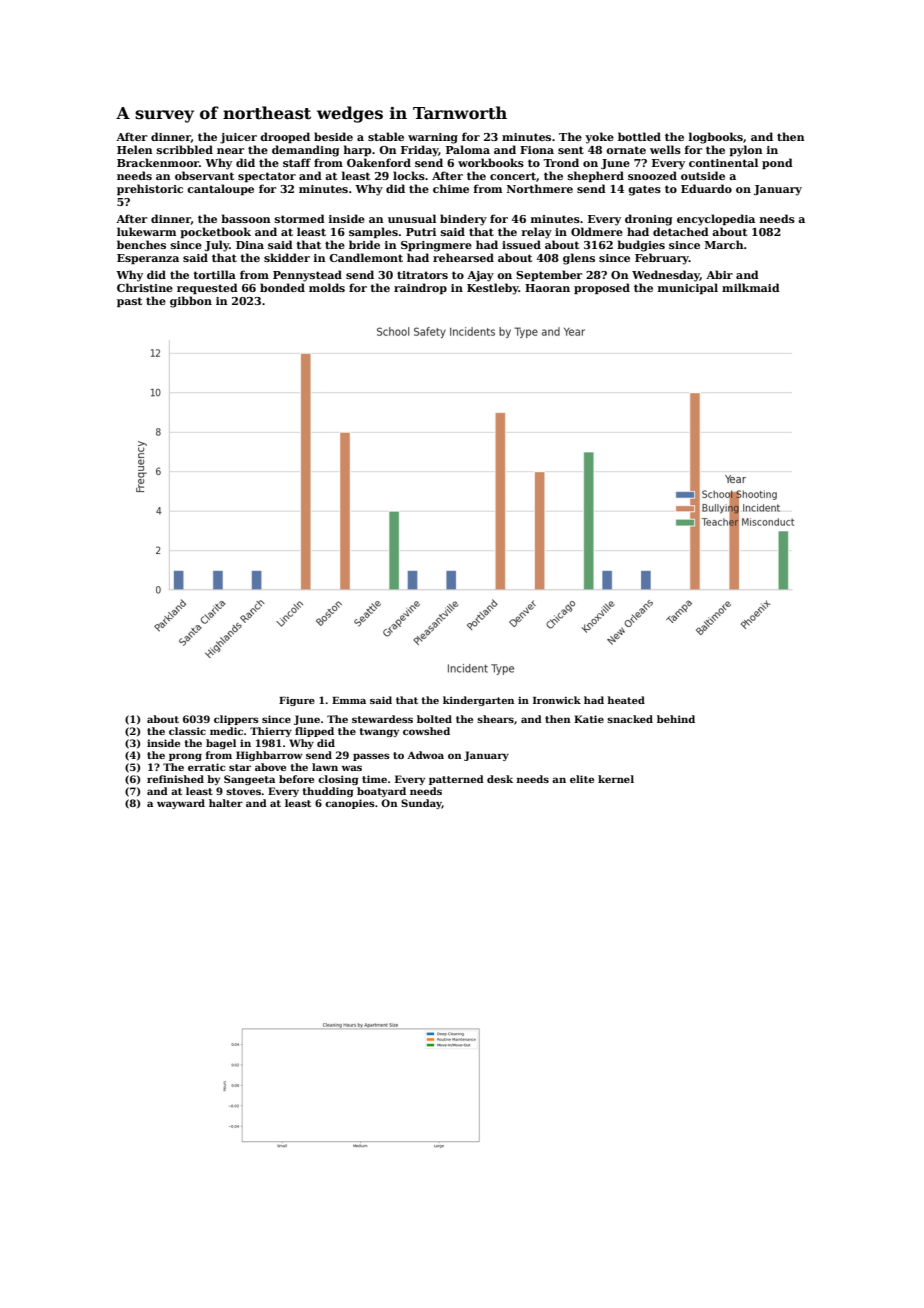 This screenshot has width=924, height=1308. I want to click on past, so click(129, 302).
